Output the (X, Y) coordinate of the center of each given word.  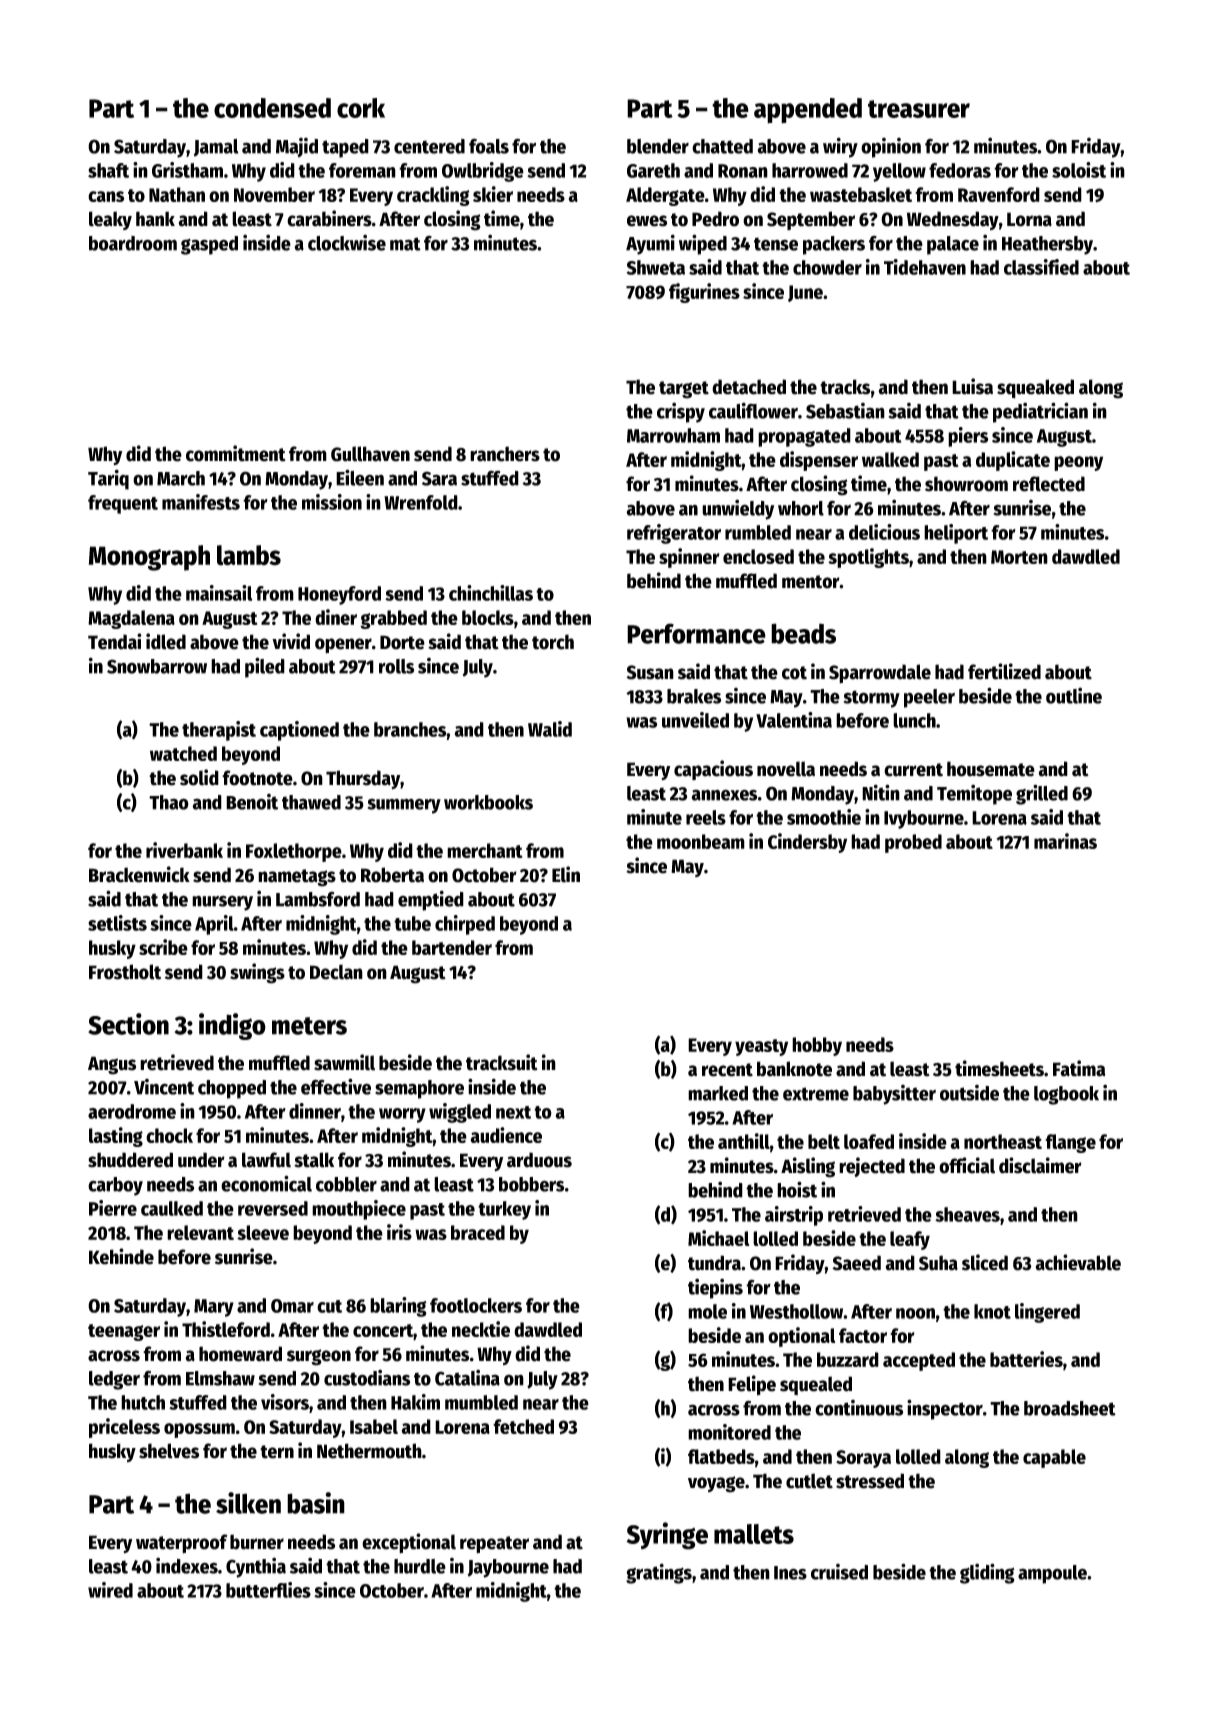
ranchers (505, 454)
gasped (209, 245)
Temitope (974, 794)
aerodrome (132, 1111)
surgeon (319, 1357)
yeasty (761, 1047)
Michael (718, 1238)
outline (1074, 695)
